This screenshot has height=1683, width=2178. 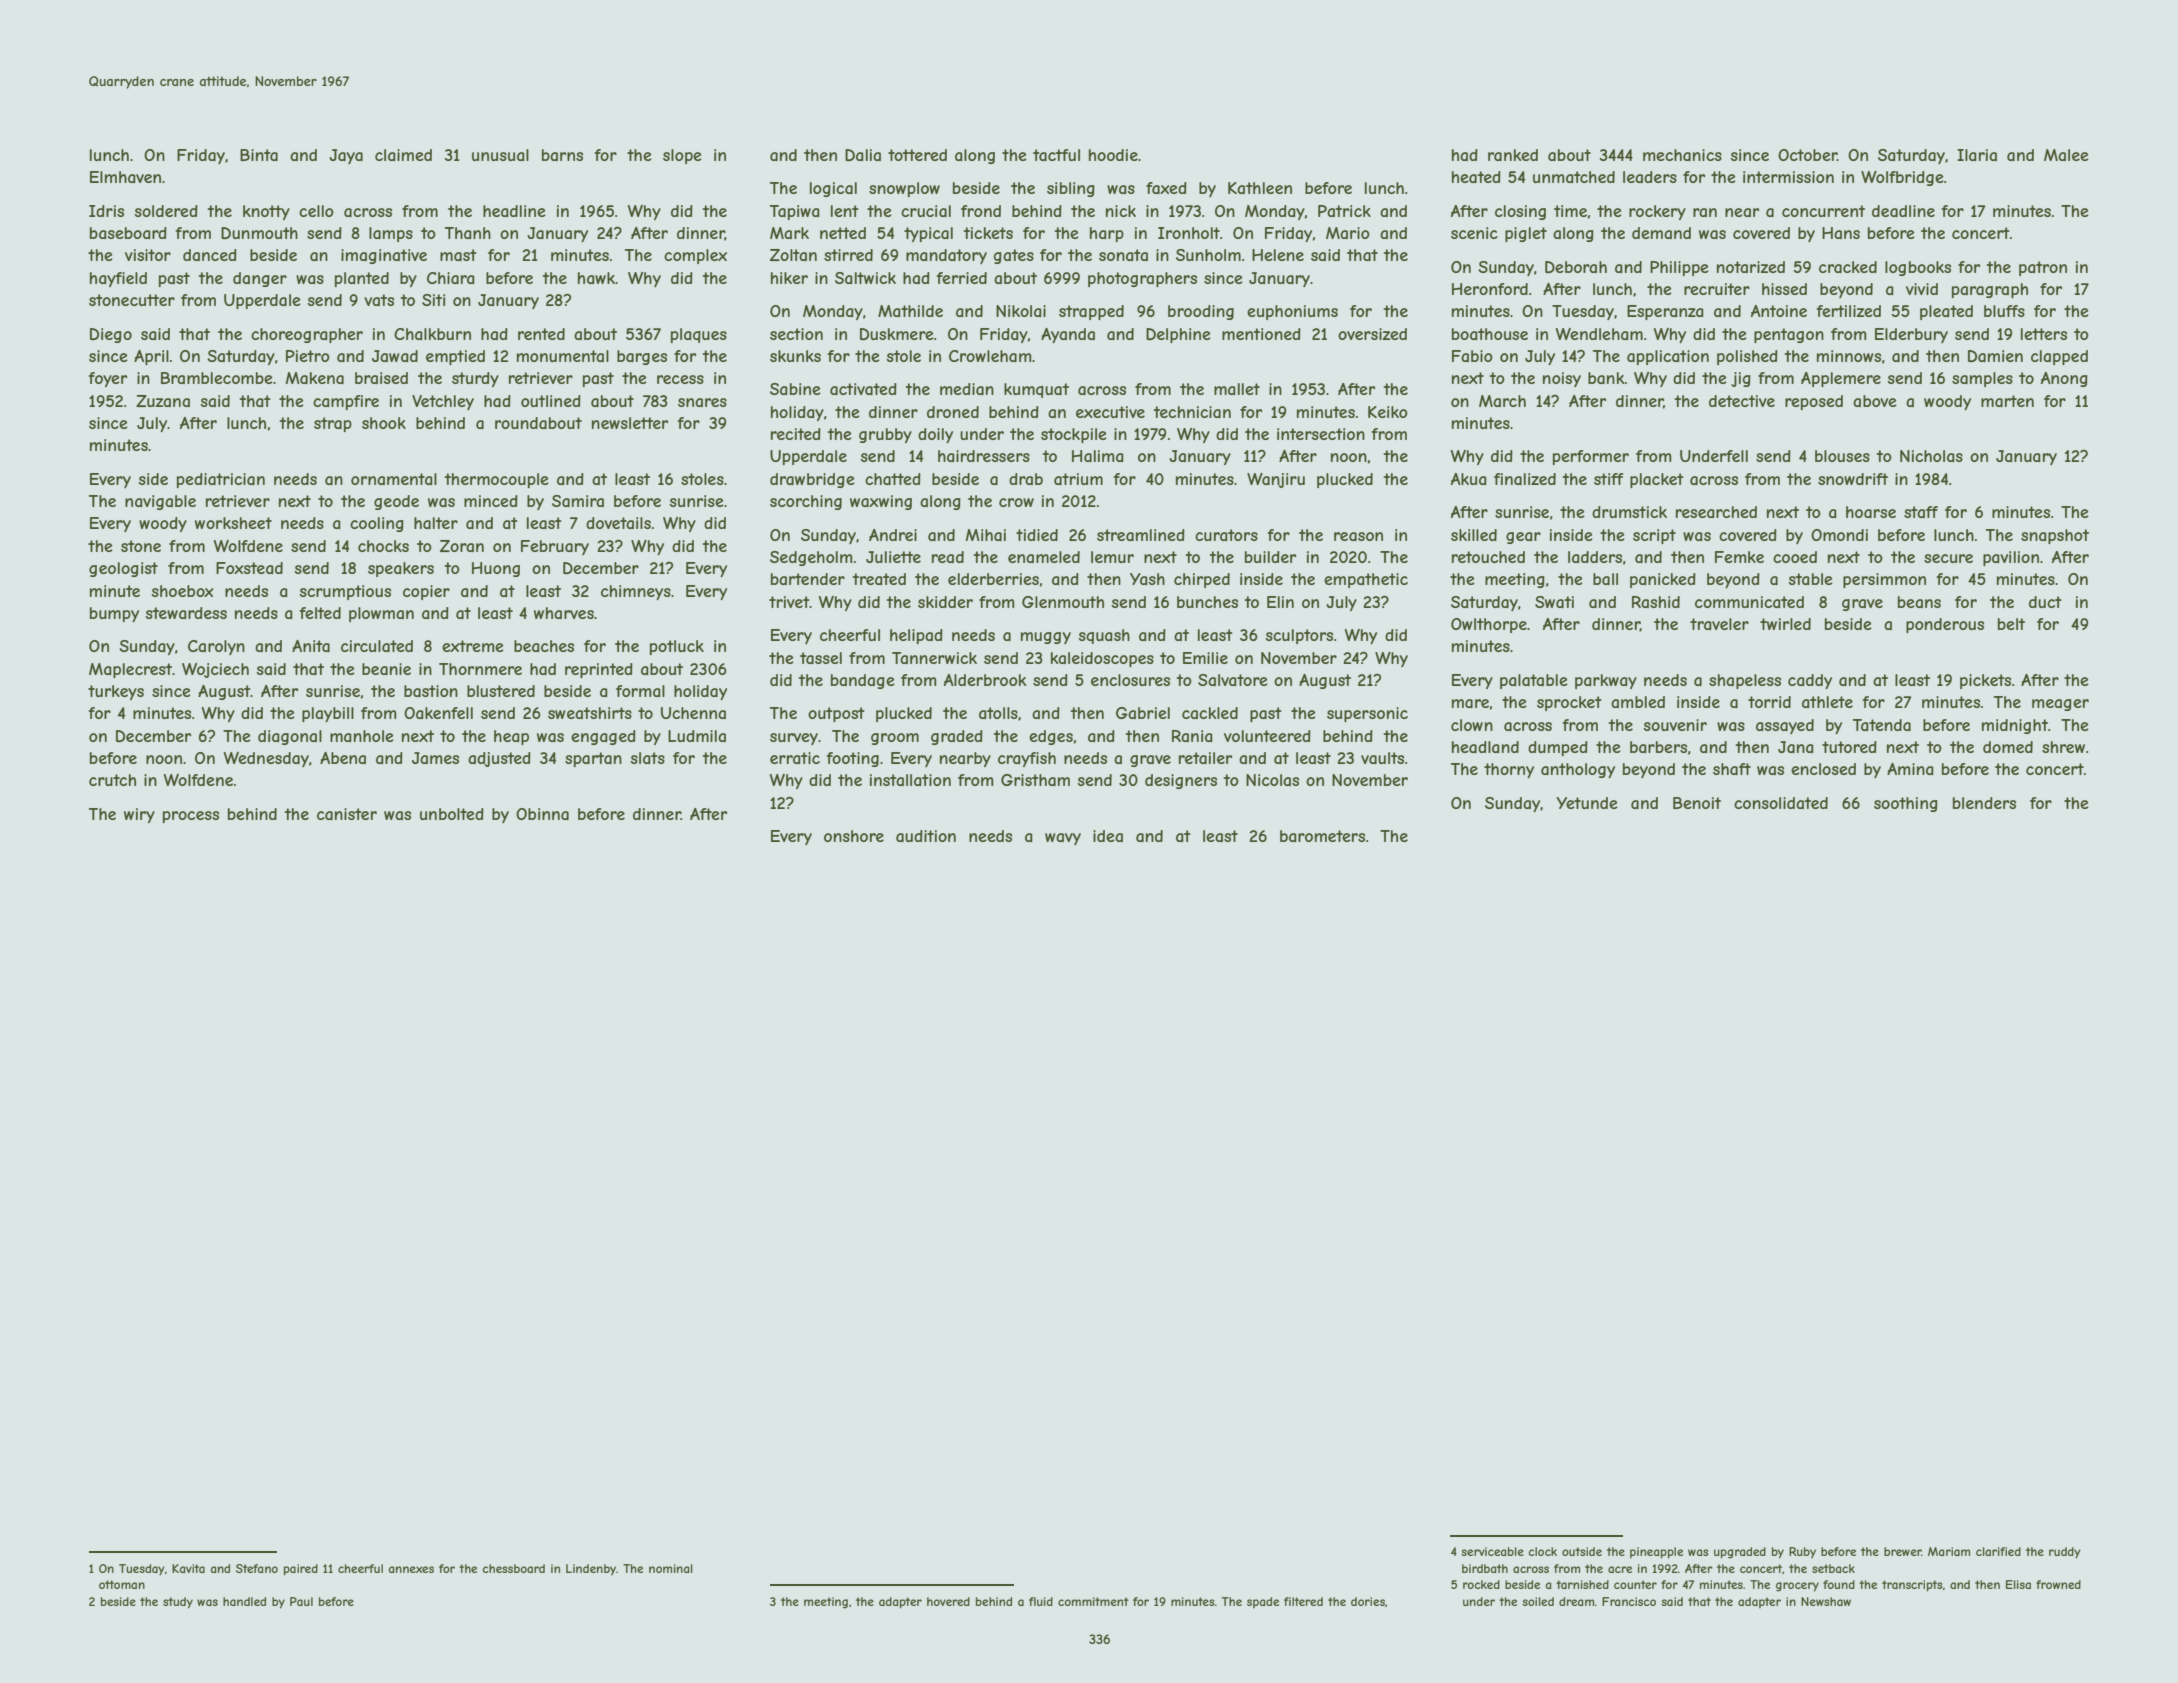 I want to click on Benoit, so click(x=1697, y=803).
